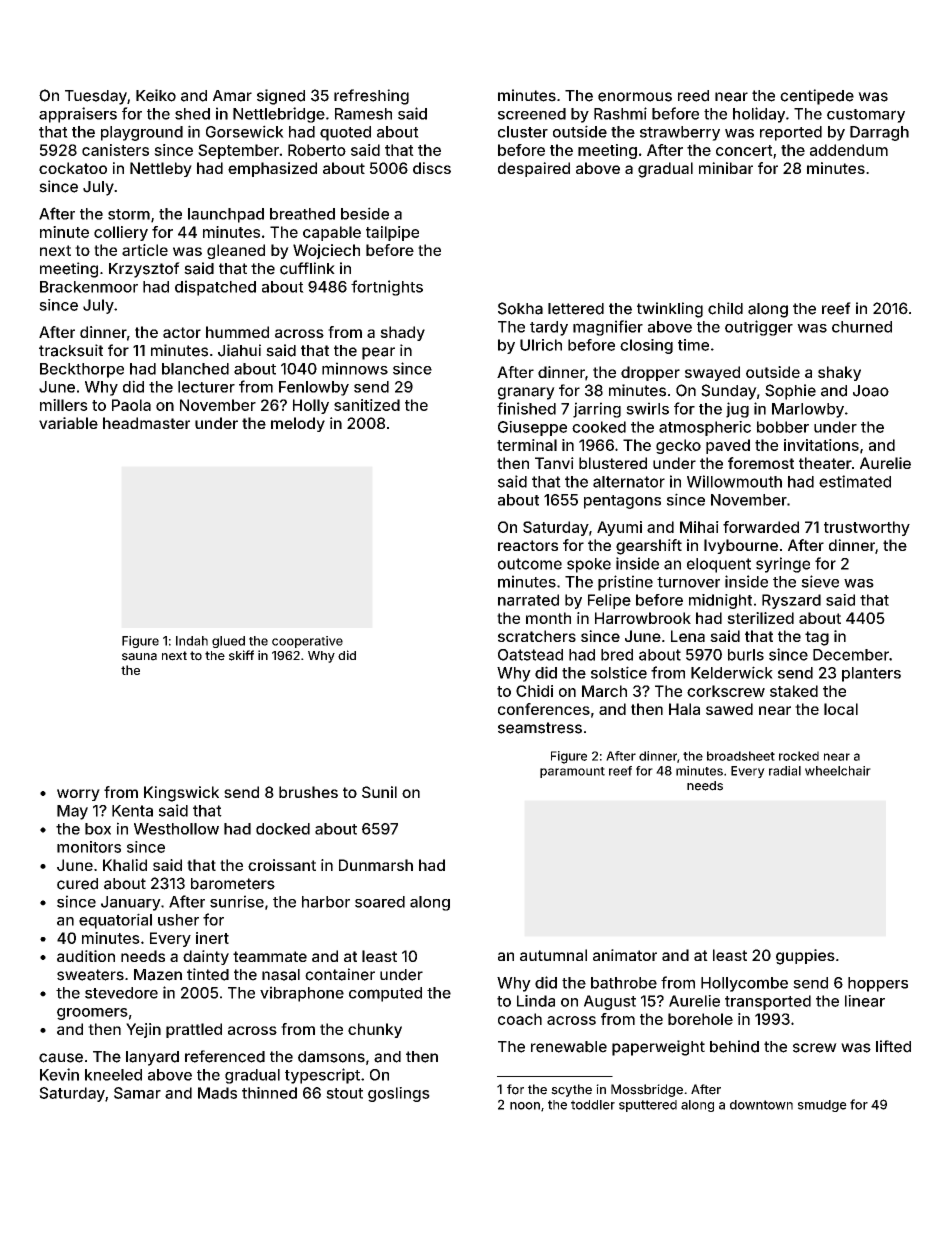 This screenshot has height=1233, width=952. I want to click on Tanvi, so click(554, 463).
